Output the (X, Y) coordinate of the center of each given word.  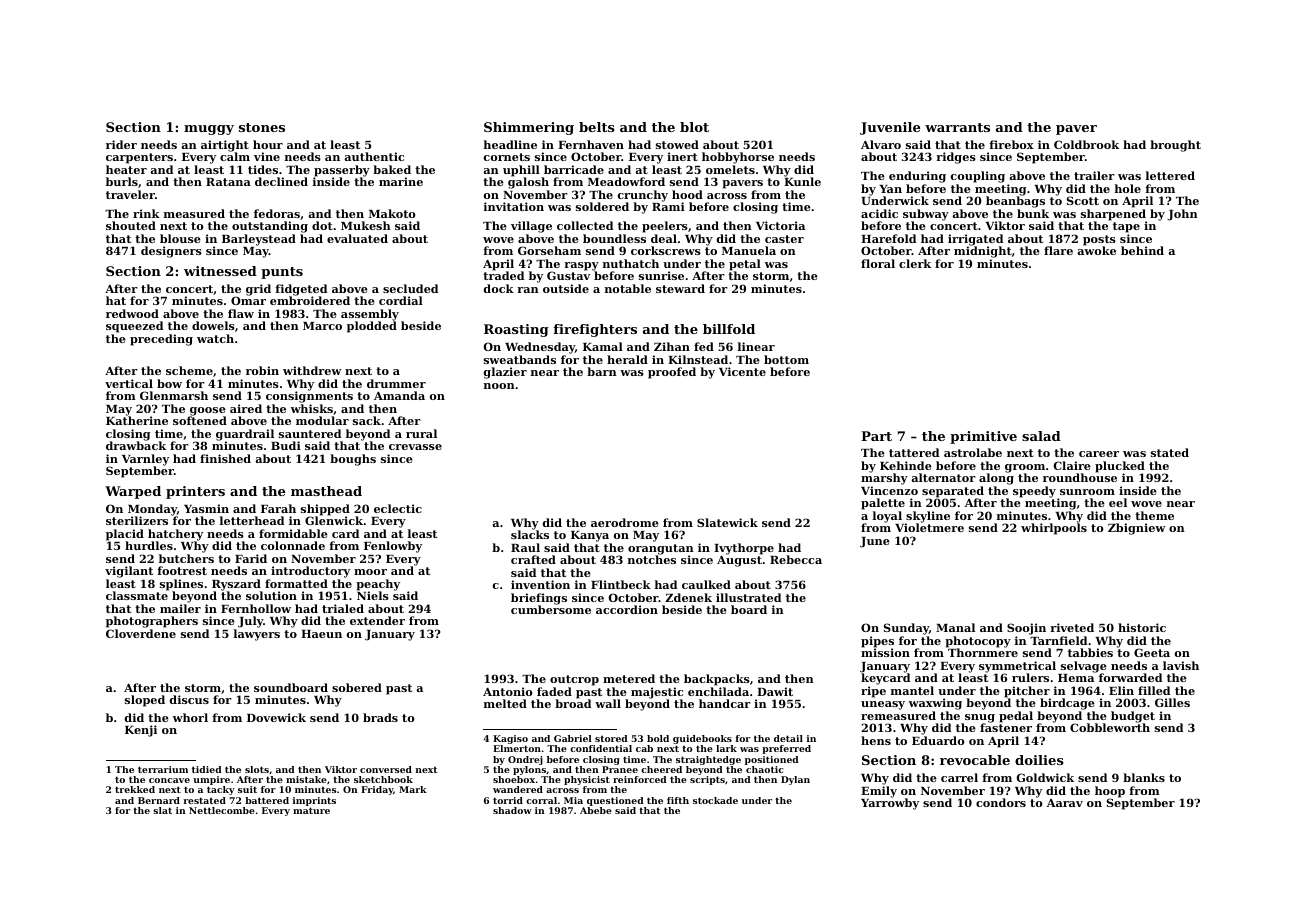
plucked (1120, 467)
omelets (730, 169)
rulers (1030, 677)
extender (377, 620)
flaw (241, 313)
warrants (957, 127)
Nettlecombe (222, 810)
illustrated (748, 597)
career (1099, 454)
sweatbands (520, 359)
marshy (884, 479)
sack (367, 420)
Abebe (596, 810)
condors (1001, 802)
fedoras (277, 213)
